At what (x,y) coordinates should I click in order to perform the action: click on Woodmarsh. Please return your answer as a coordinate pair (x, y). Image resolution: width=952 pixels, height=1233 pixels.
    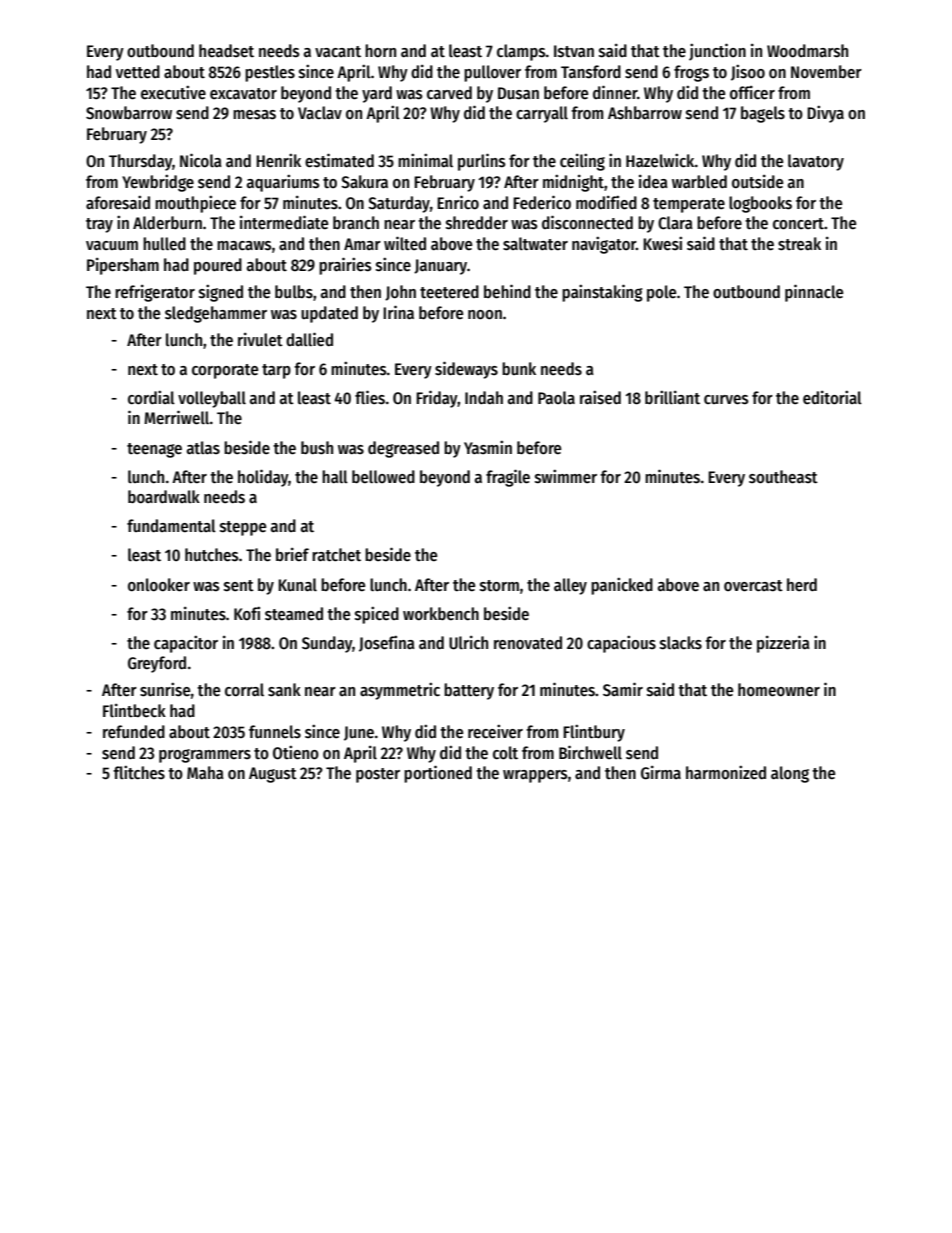
    Looking at the image, I should click on (807, 51).
